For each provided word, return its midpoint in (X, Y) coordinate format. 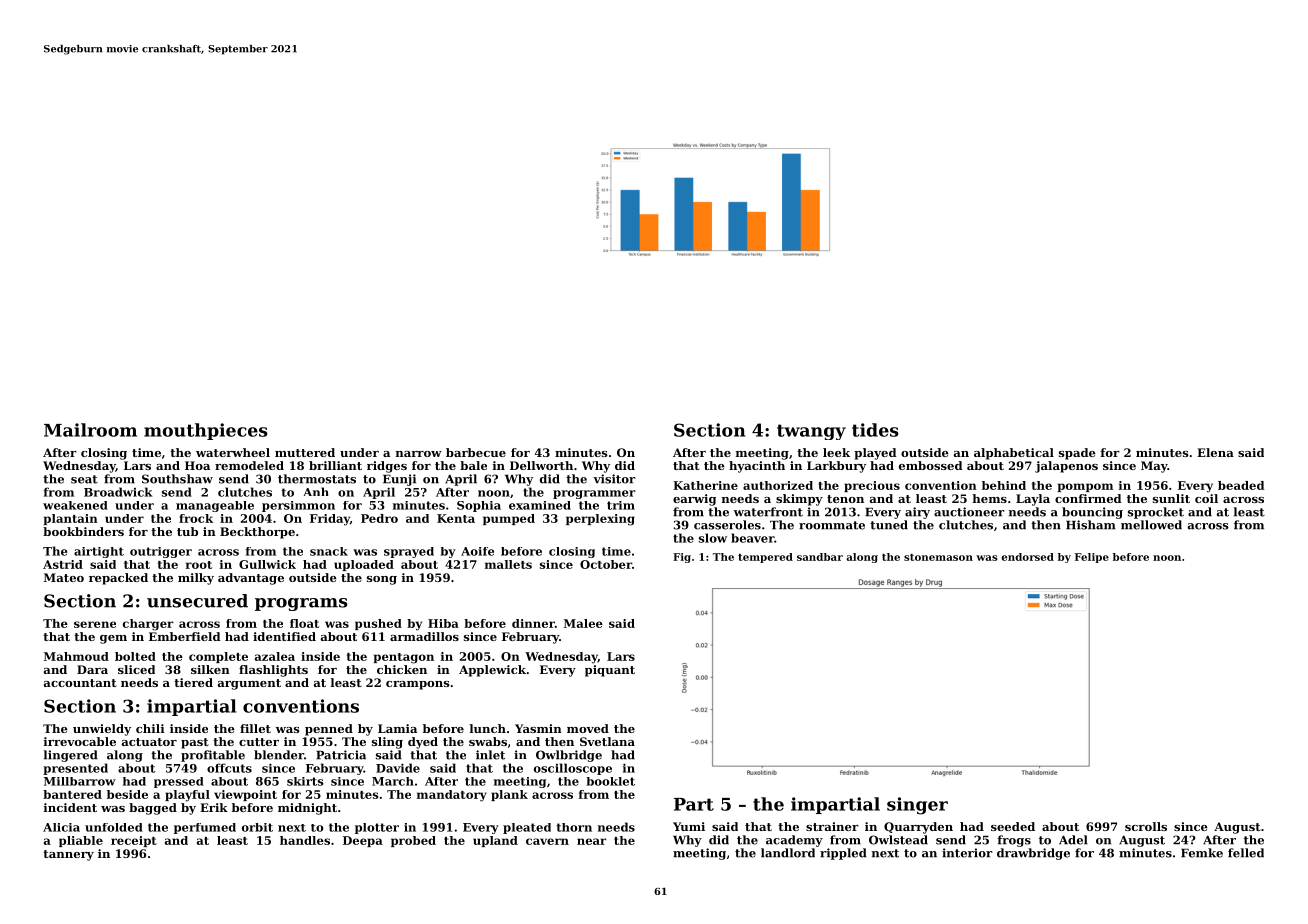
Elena (1215, 452)
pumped (509, 519)
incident (70, 807)
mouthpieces (206, 431)
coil (1206, 498)
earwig (694, 500)
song (382, 580)
